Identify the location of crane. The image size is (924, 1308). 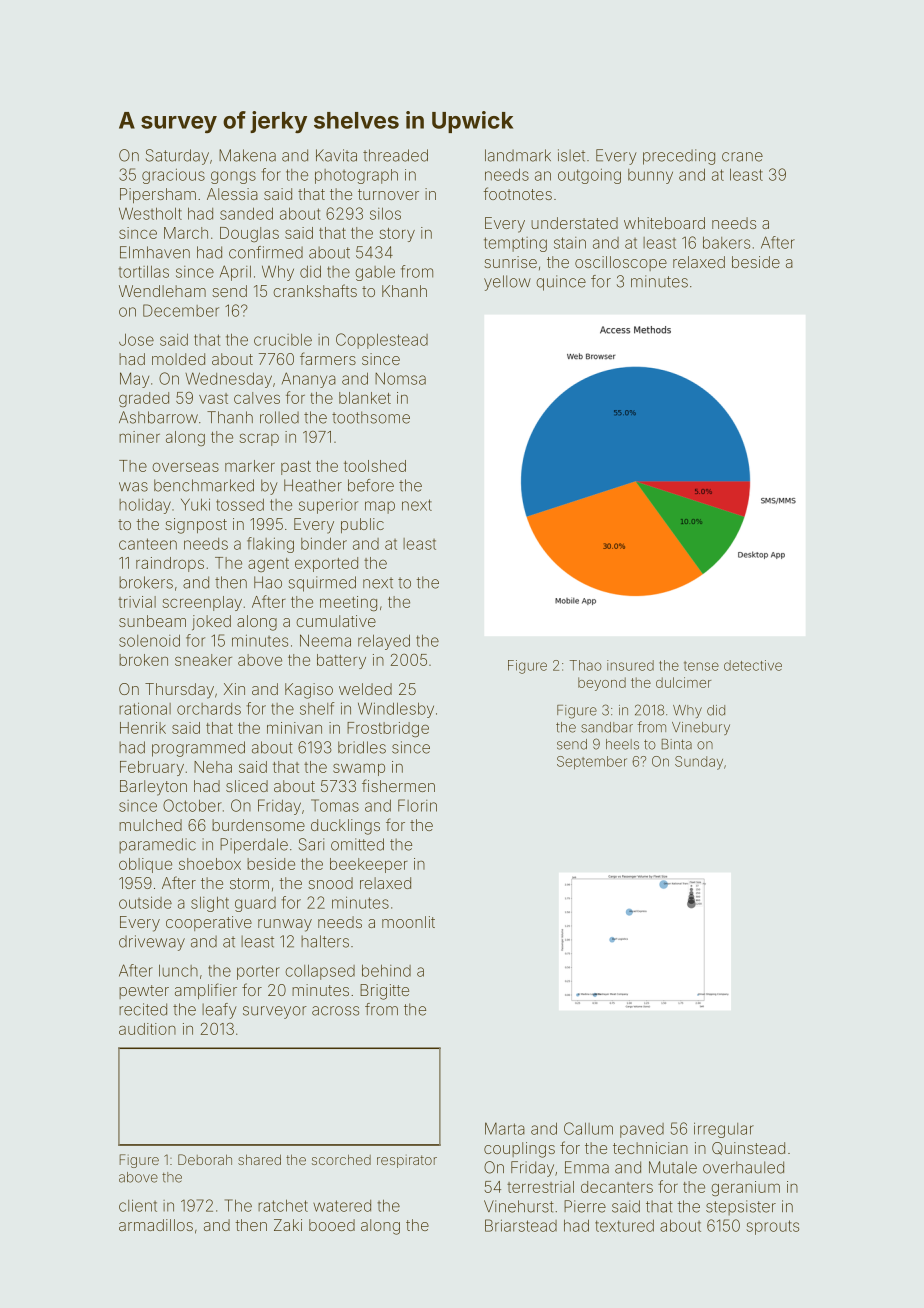
(742, 157).
